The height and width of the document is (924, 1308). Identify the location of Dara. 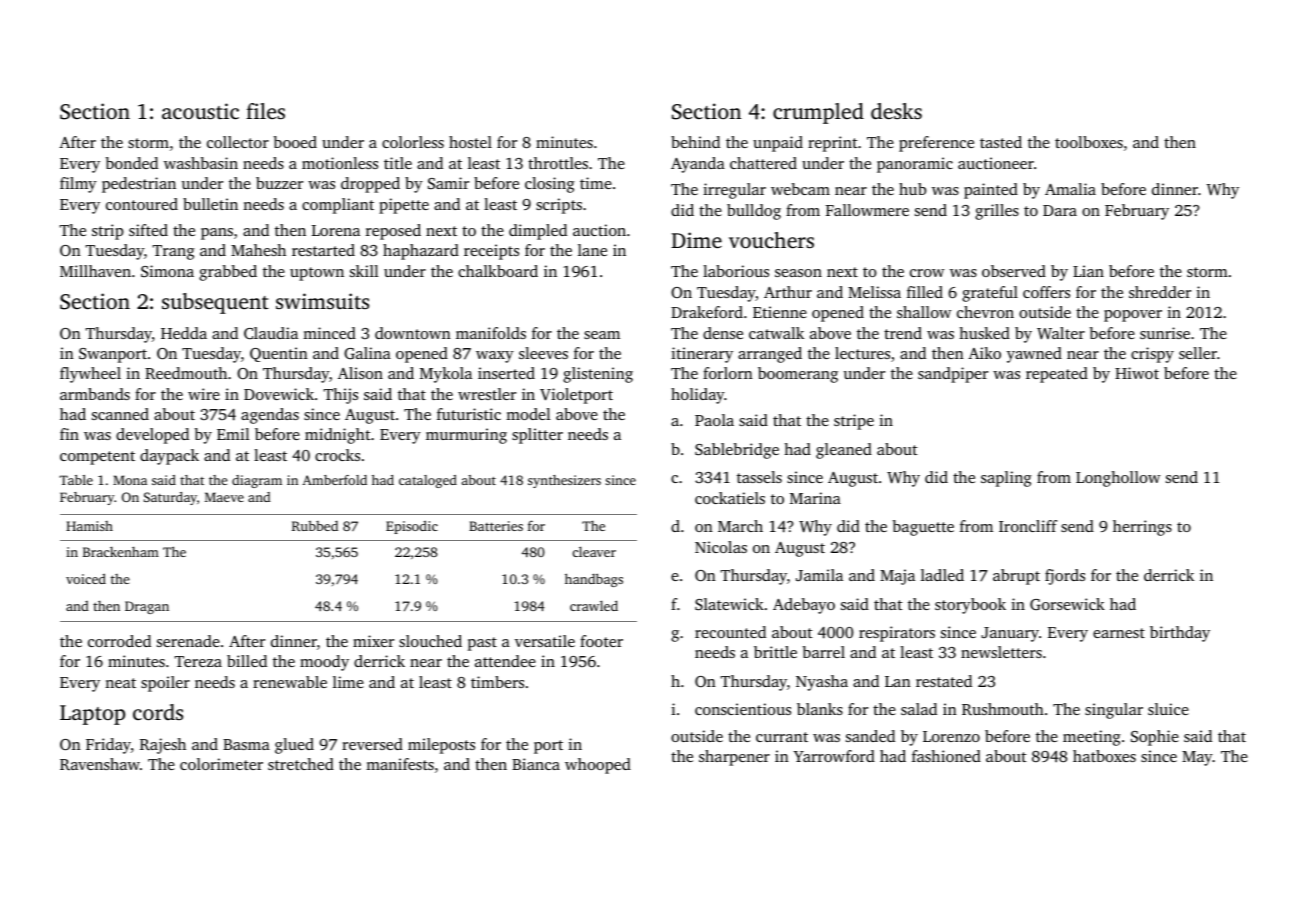
(1060, 210).
